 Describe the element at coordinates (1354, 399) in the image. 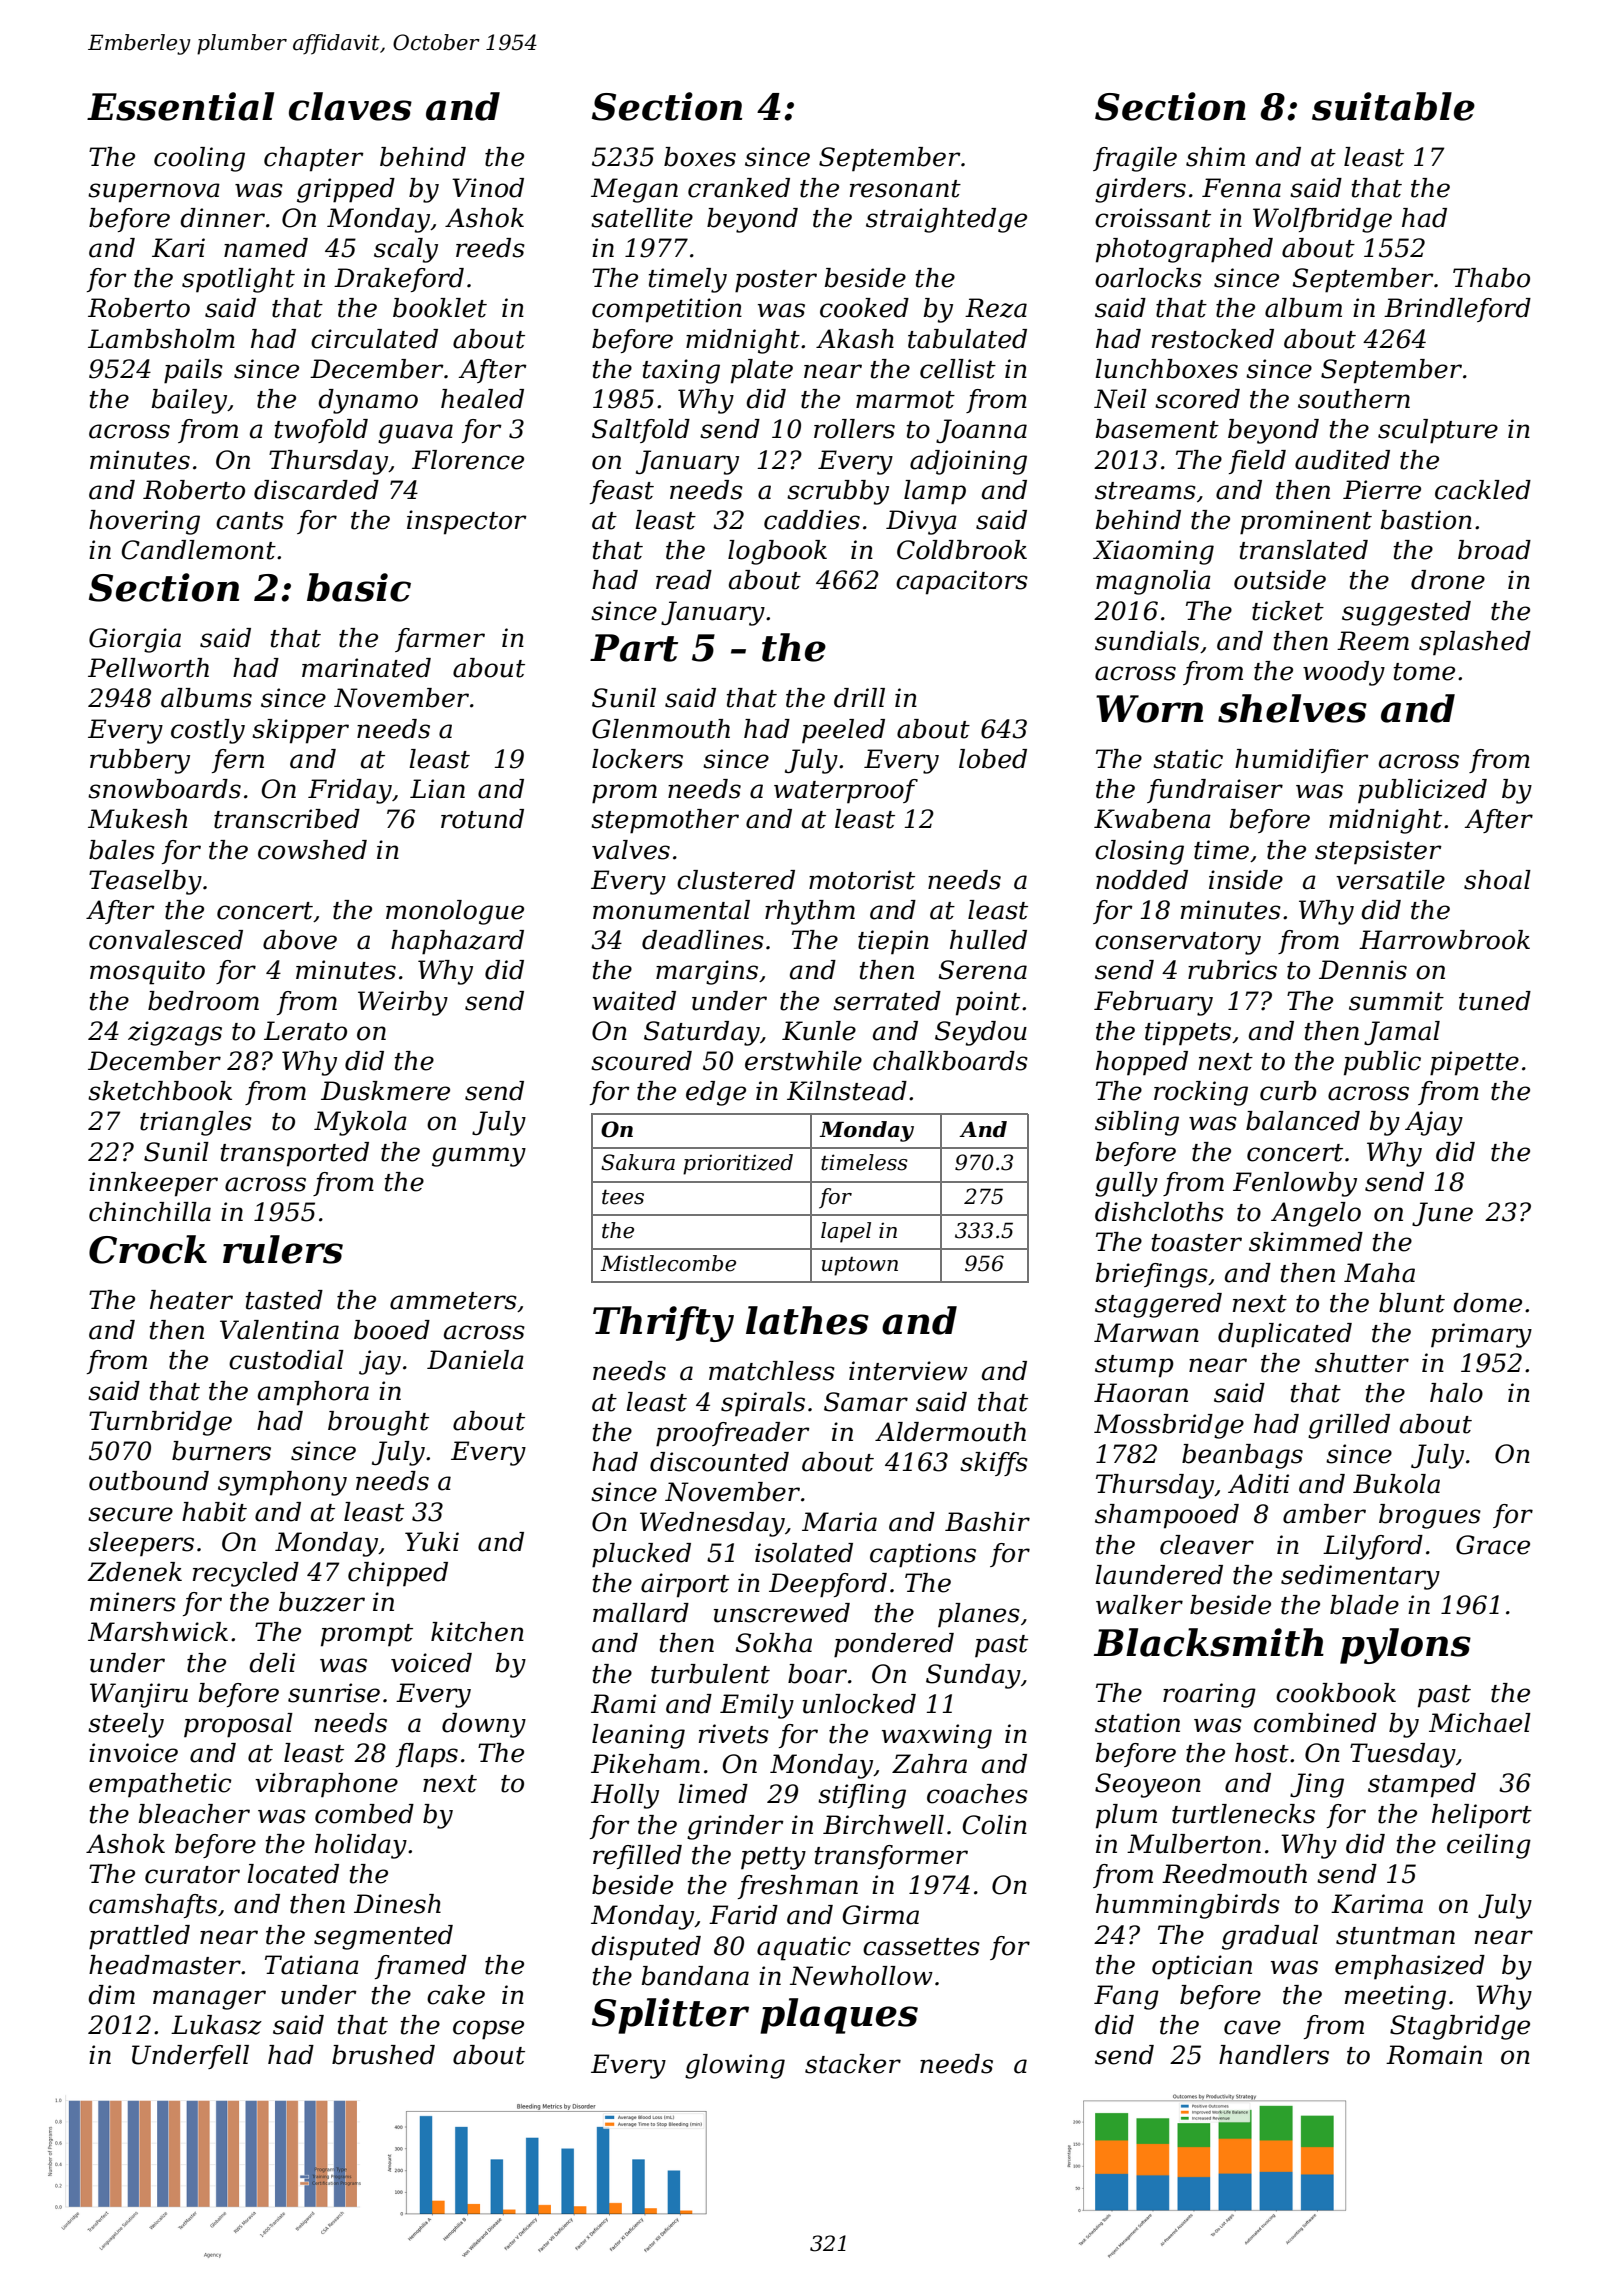

I see `southern` at that location.
